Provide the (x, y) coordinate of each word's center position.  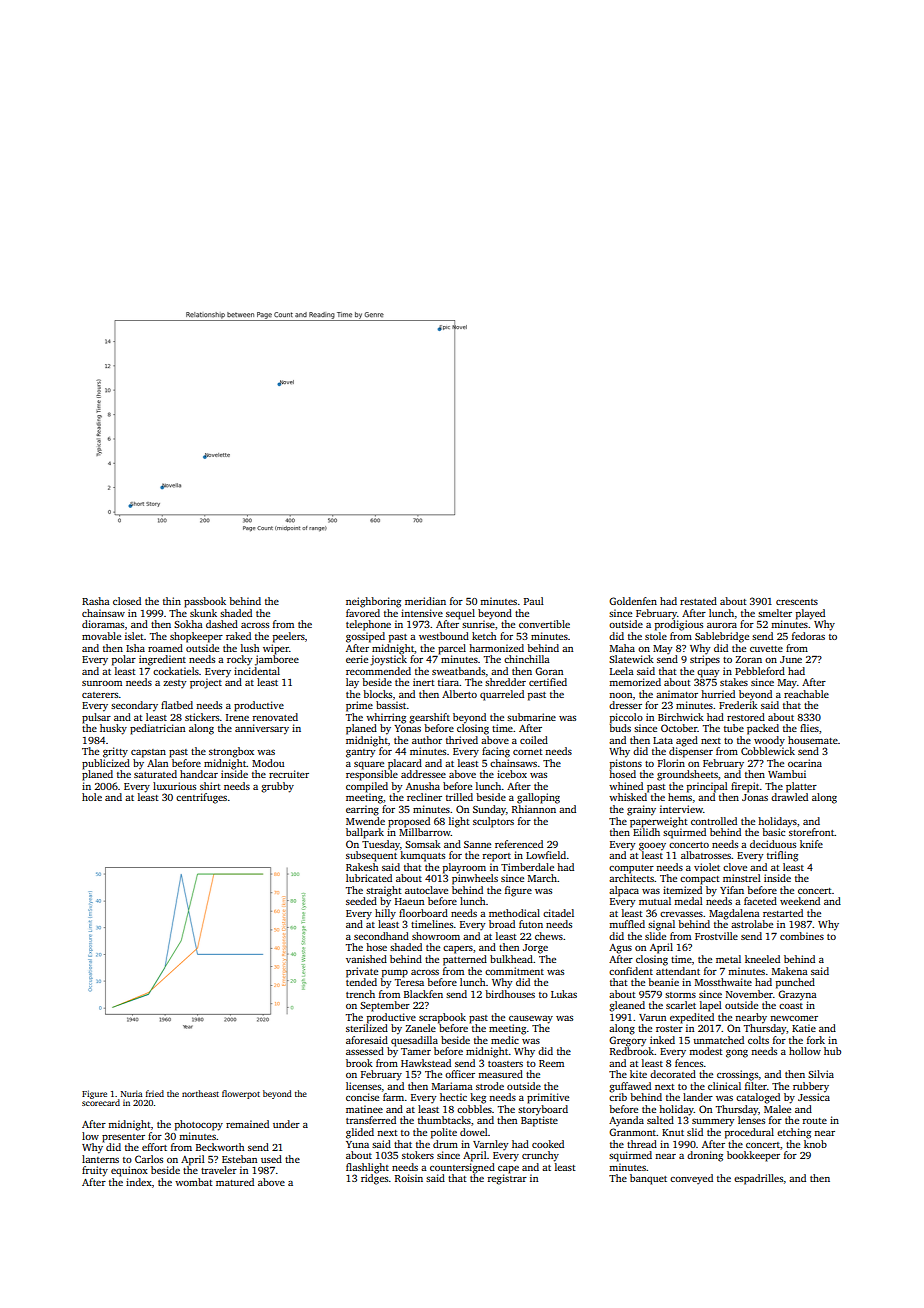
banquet (648, 1179)
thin (172, 601)
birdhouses (510, 994)
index (139, 1182)
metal (728, 959)
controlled (714, 821)
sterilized (367, 1028)
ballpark (365, 833)
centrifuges (201, 798)
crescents (797, 602)
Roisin (409, 1178)
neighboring (373, 602)
